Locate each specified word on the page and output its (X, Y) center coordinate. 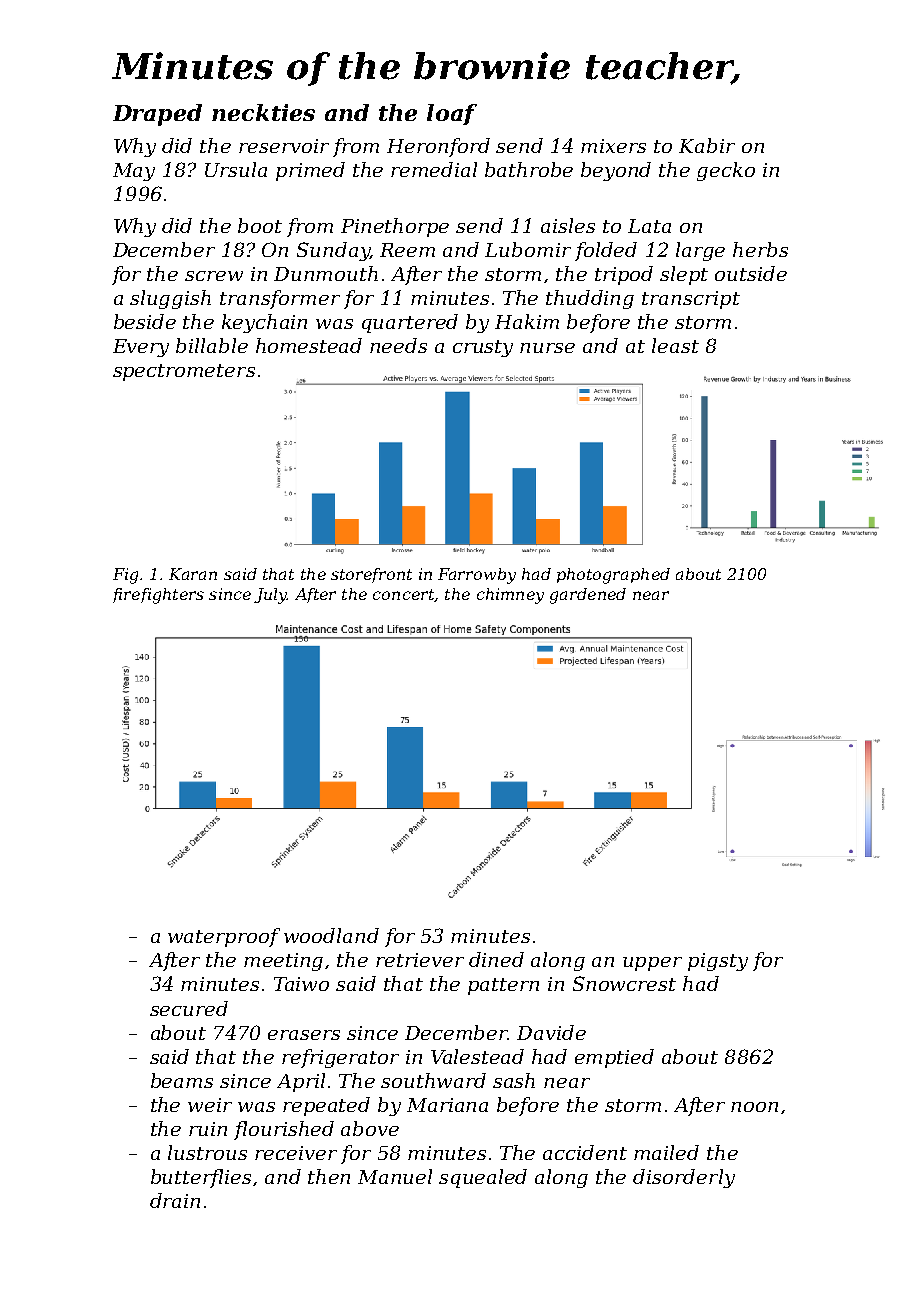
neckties (263, 112)
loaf (452, 114)
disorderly (684, 1178)
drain (175, 1200)
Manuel (395, 1176)
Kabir (707, 145)
